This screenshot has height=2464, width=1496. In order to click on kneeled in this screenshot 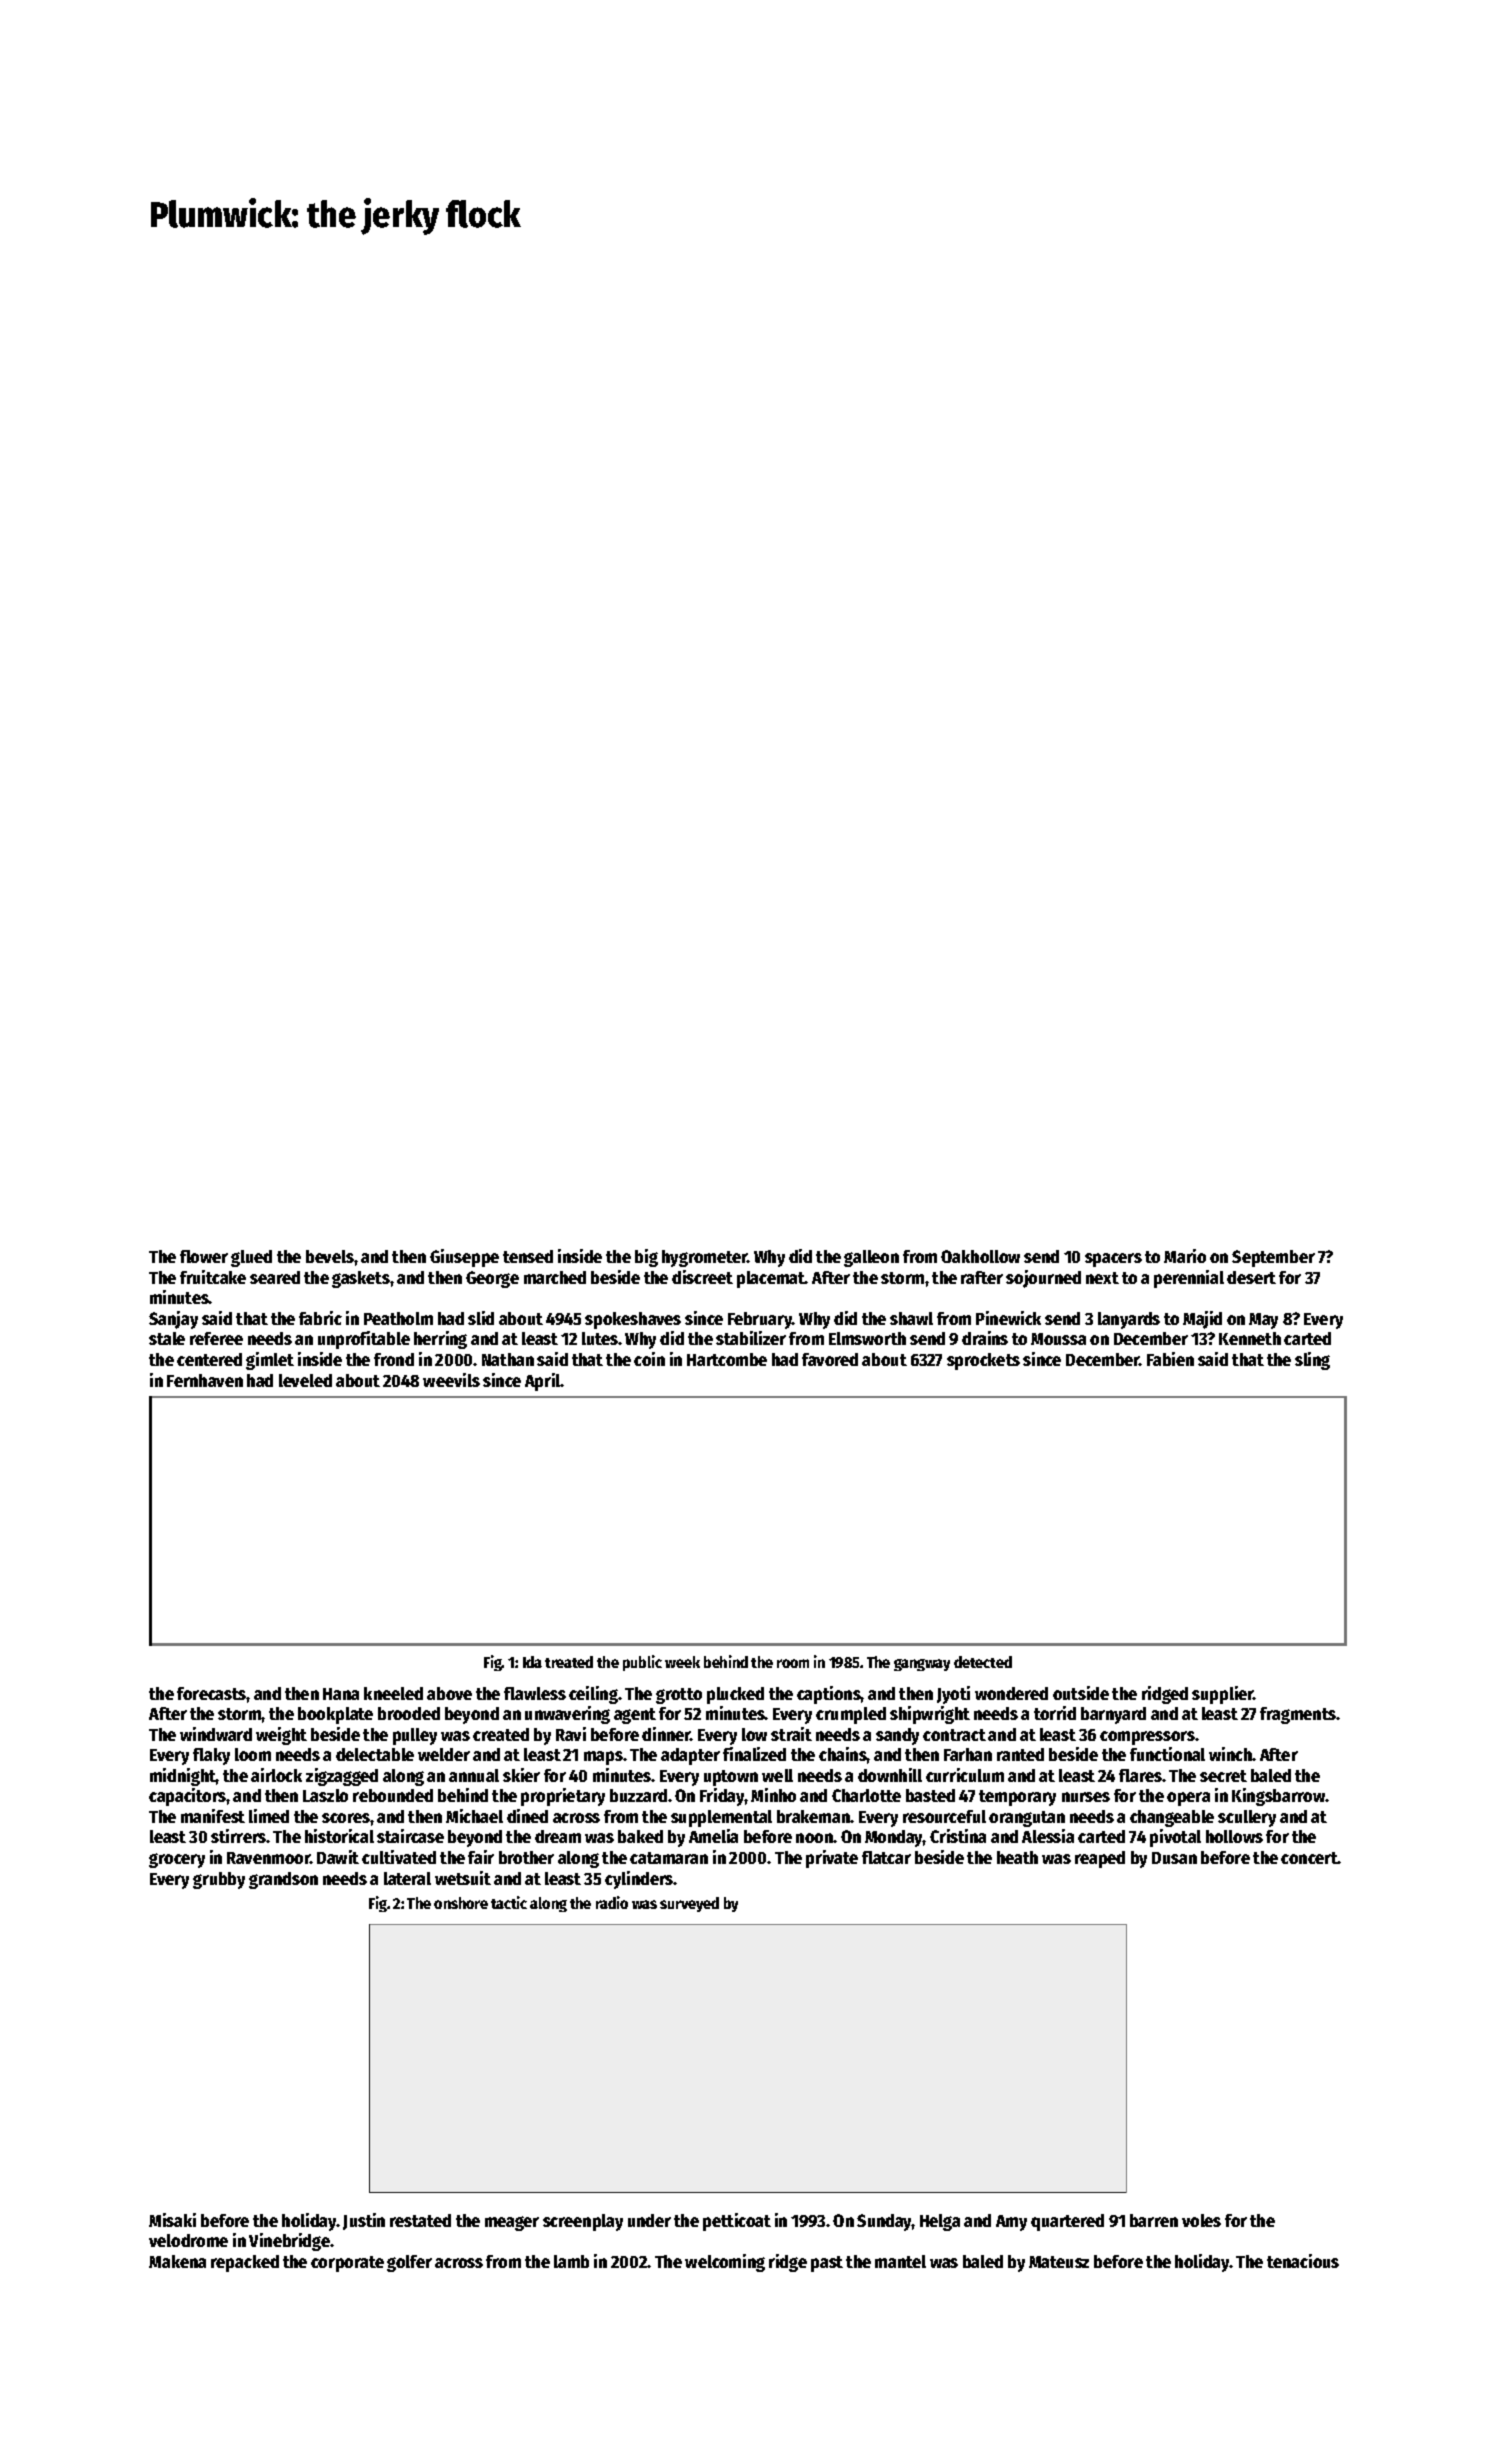, I will do `click(393, 1693)`.
